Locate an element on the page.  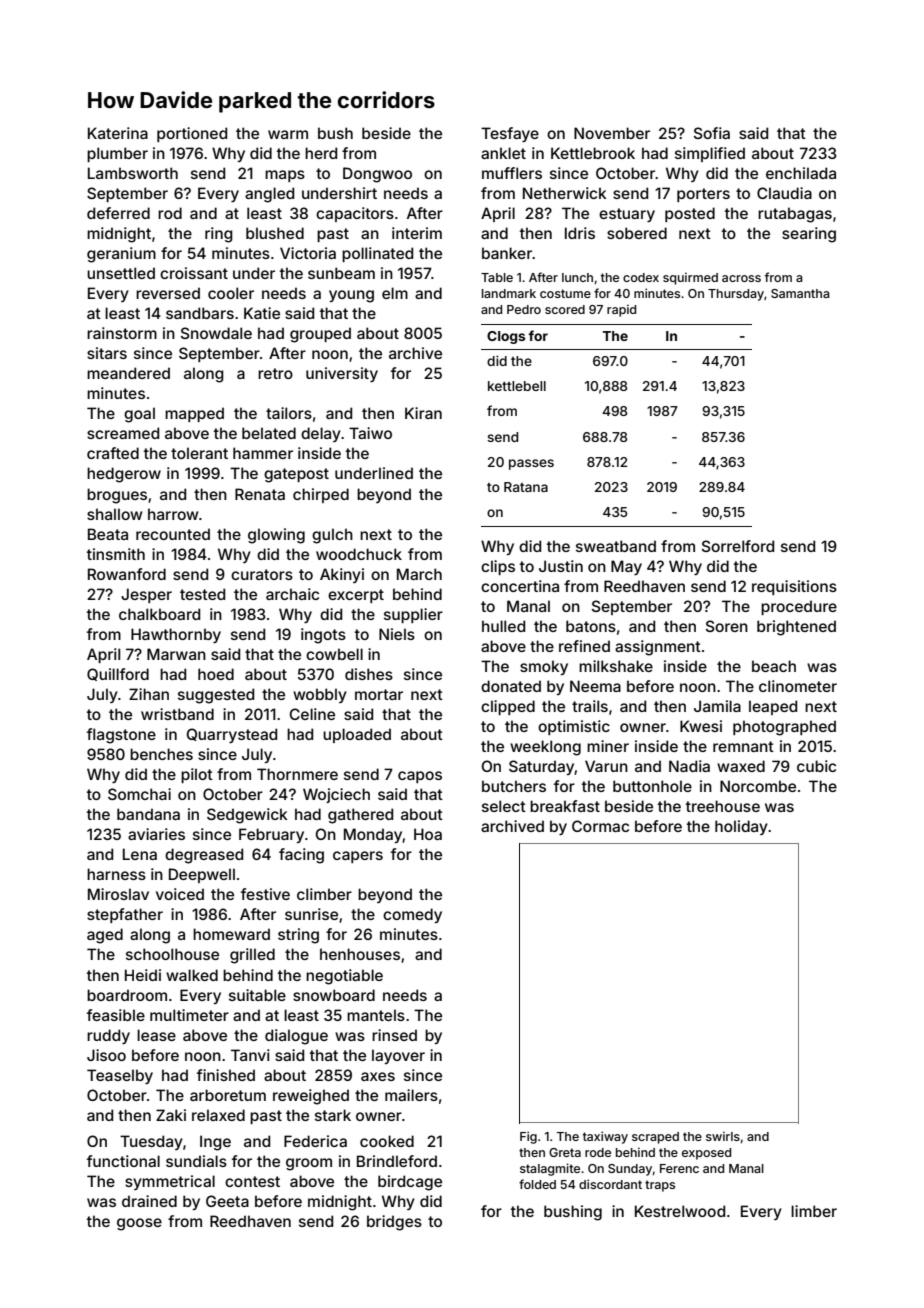
Ratana is located at coordinates (526, 487).
